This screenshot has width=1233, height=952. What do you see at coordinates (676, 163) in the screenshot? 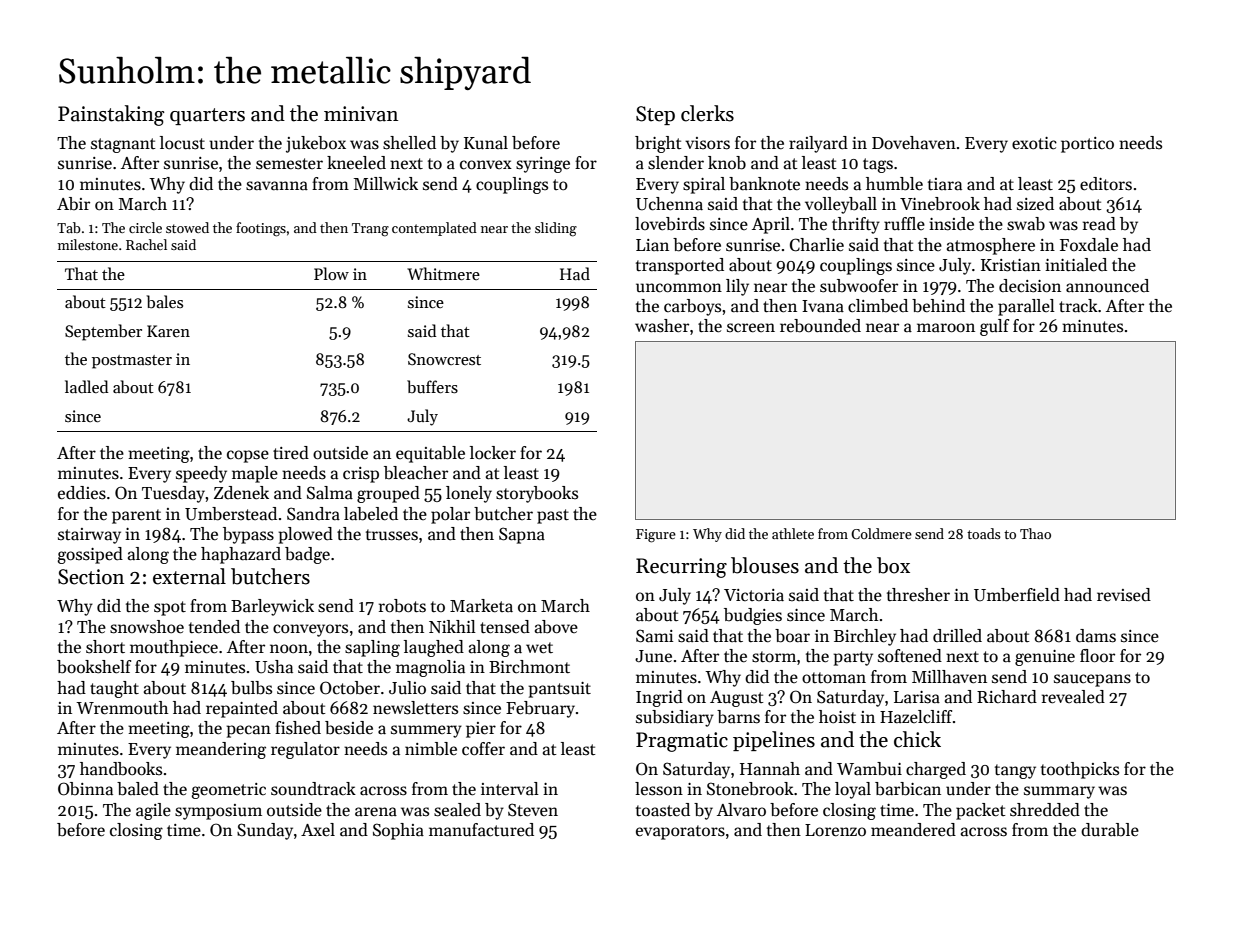
I see `slender` at bounding box center [676, 163].
